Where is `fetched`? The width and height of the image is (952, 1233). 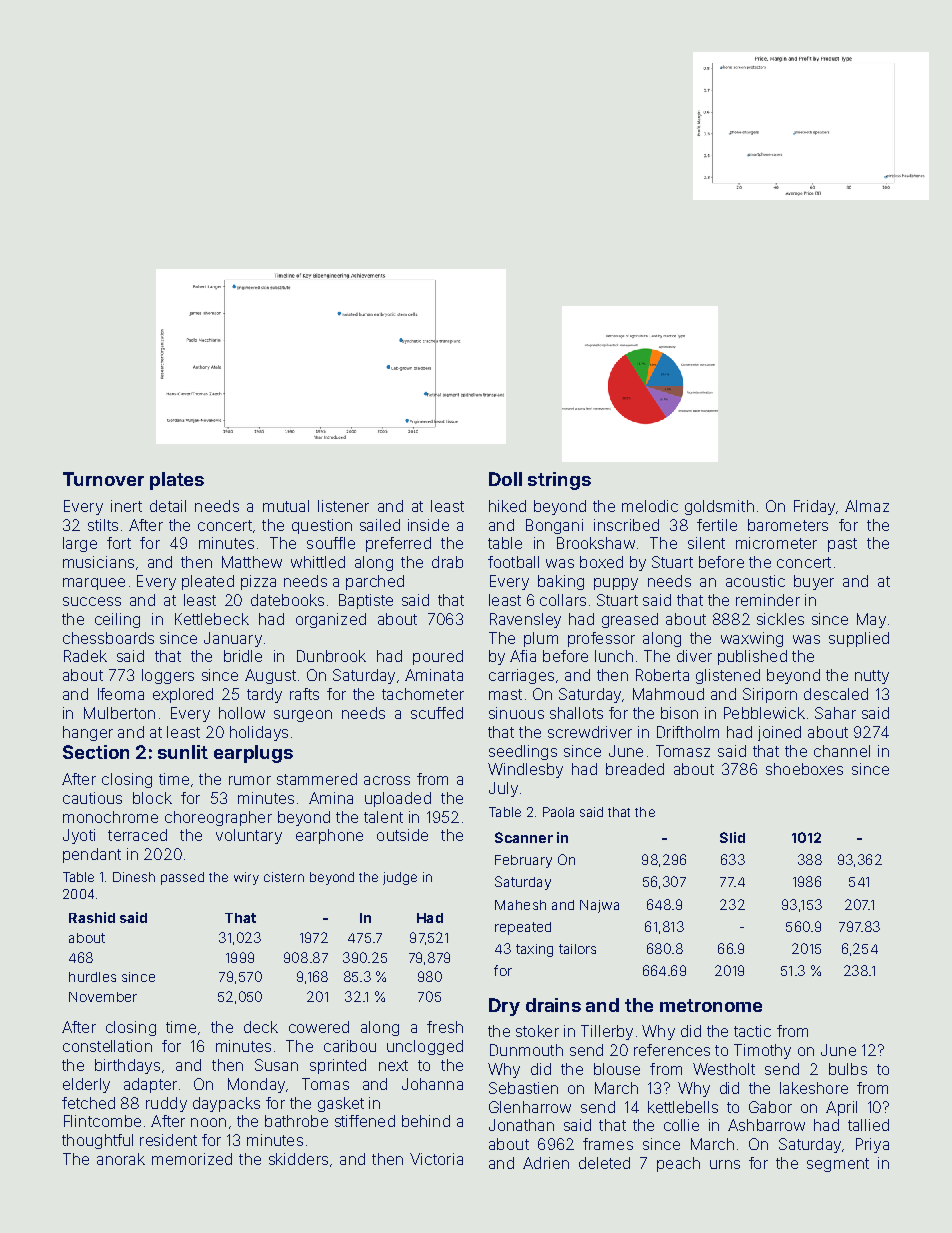
fetched is located at coordinates (88, 1103).
